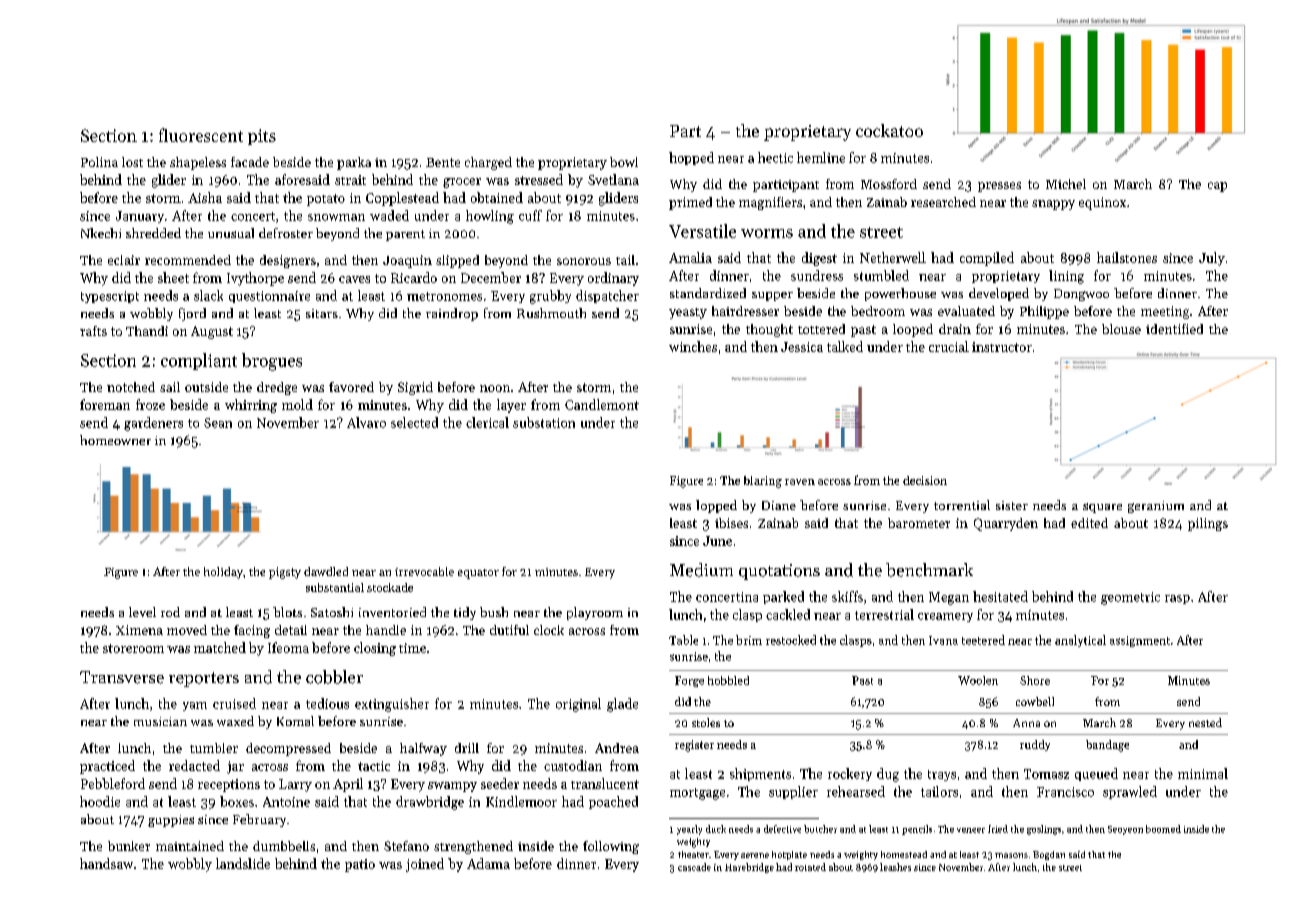 The width and height of the document is (1308, 924). What do you see at coordinates (889, 130) in the document?
I see `cockatoo` at bounding box center [889, 130].
